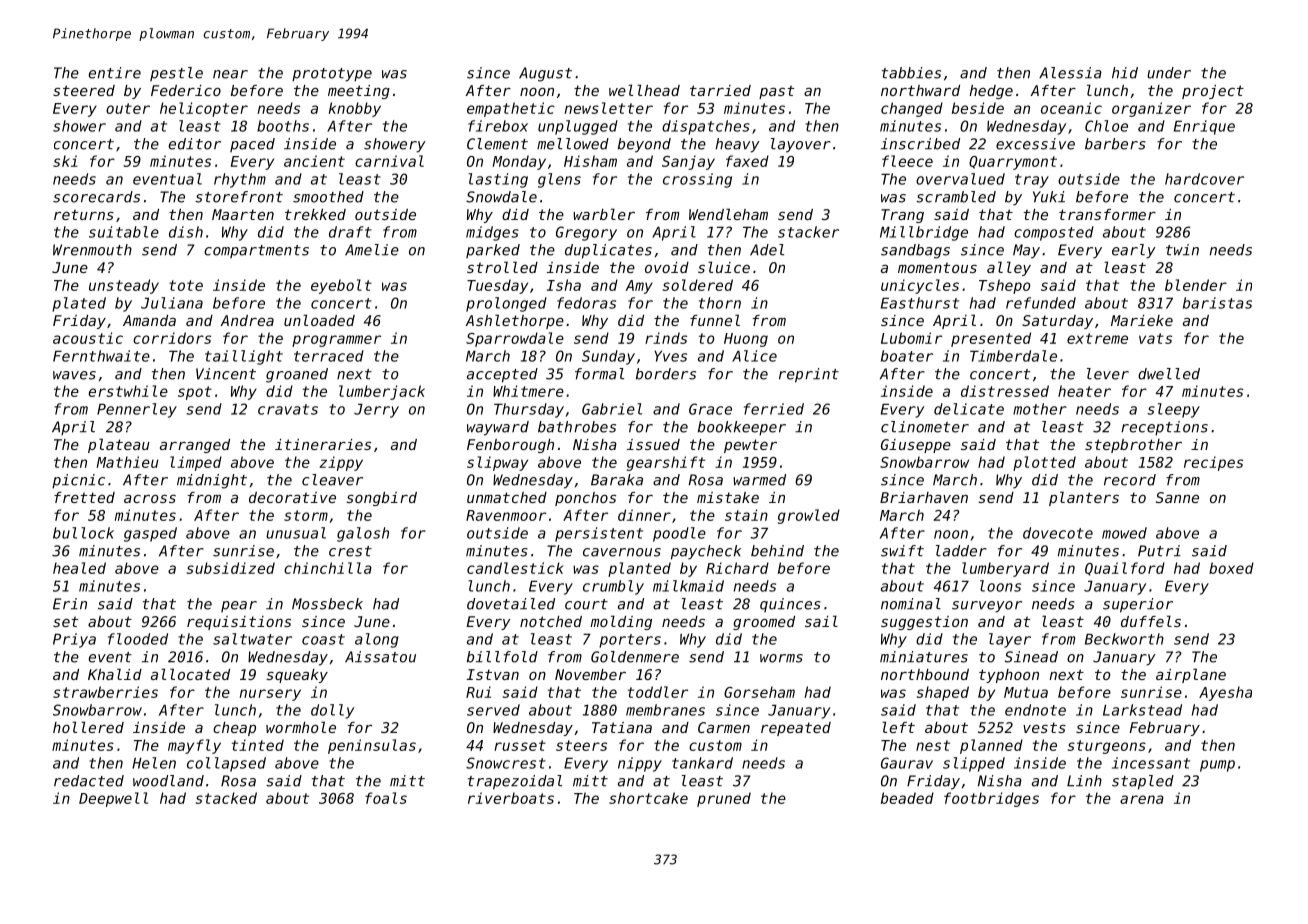 The width and height of the page is (1308, 924). What do you see at coordinates (653, 444) in the page?
I see `issued` at bounding box center [653, 444].
